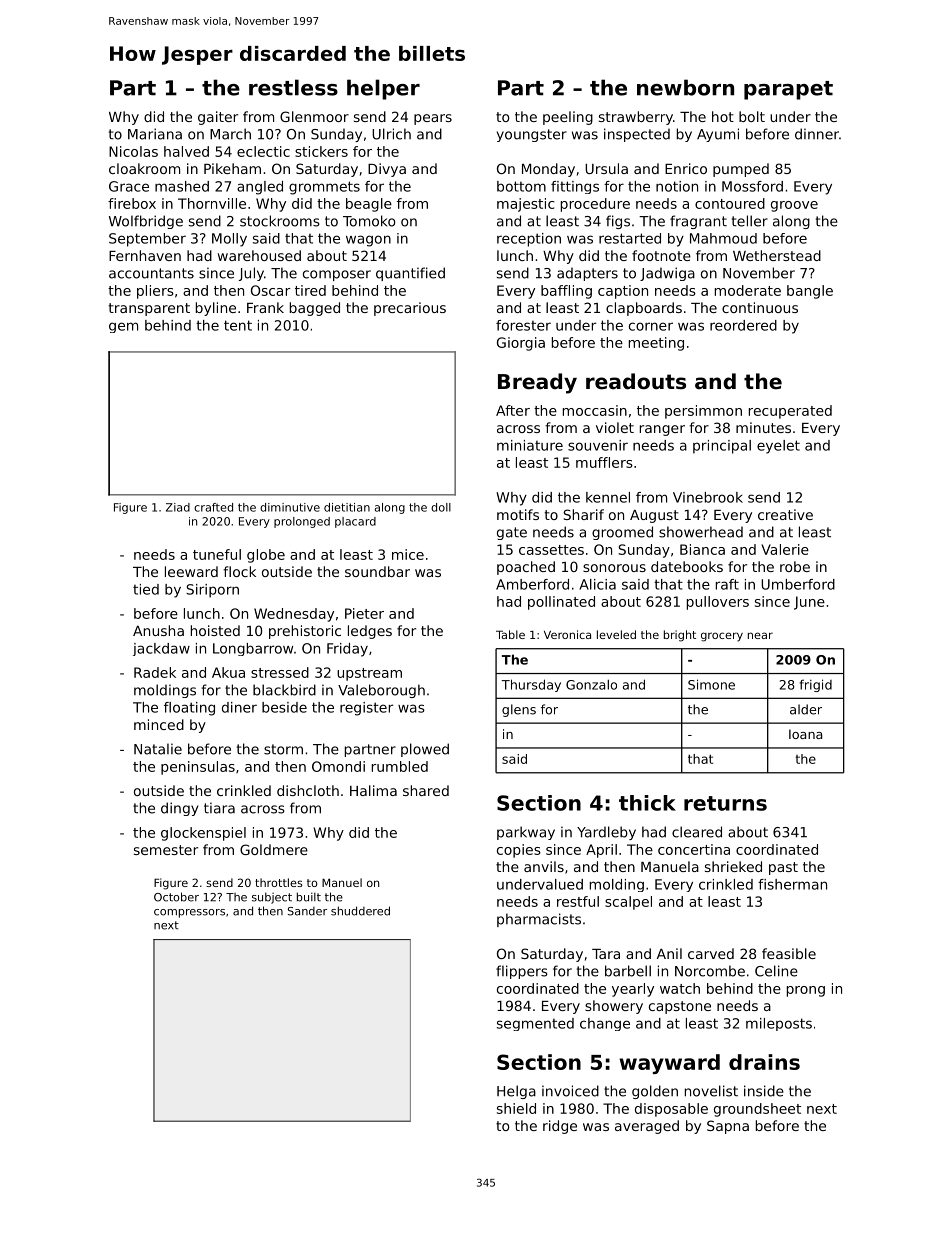 This screenshot has height=1233, width=952. Describe the element at coordinates (189, 913) in the screenshot. I see `compressors` at that location.
